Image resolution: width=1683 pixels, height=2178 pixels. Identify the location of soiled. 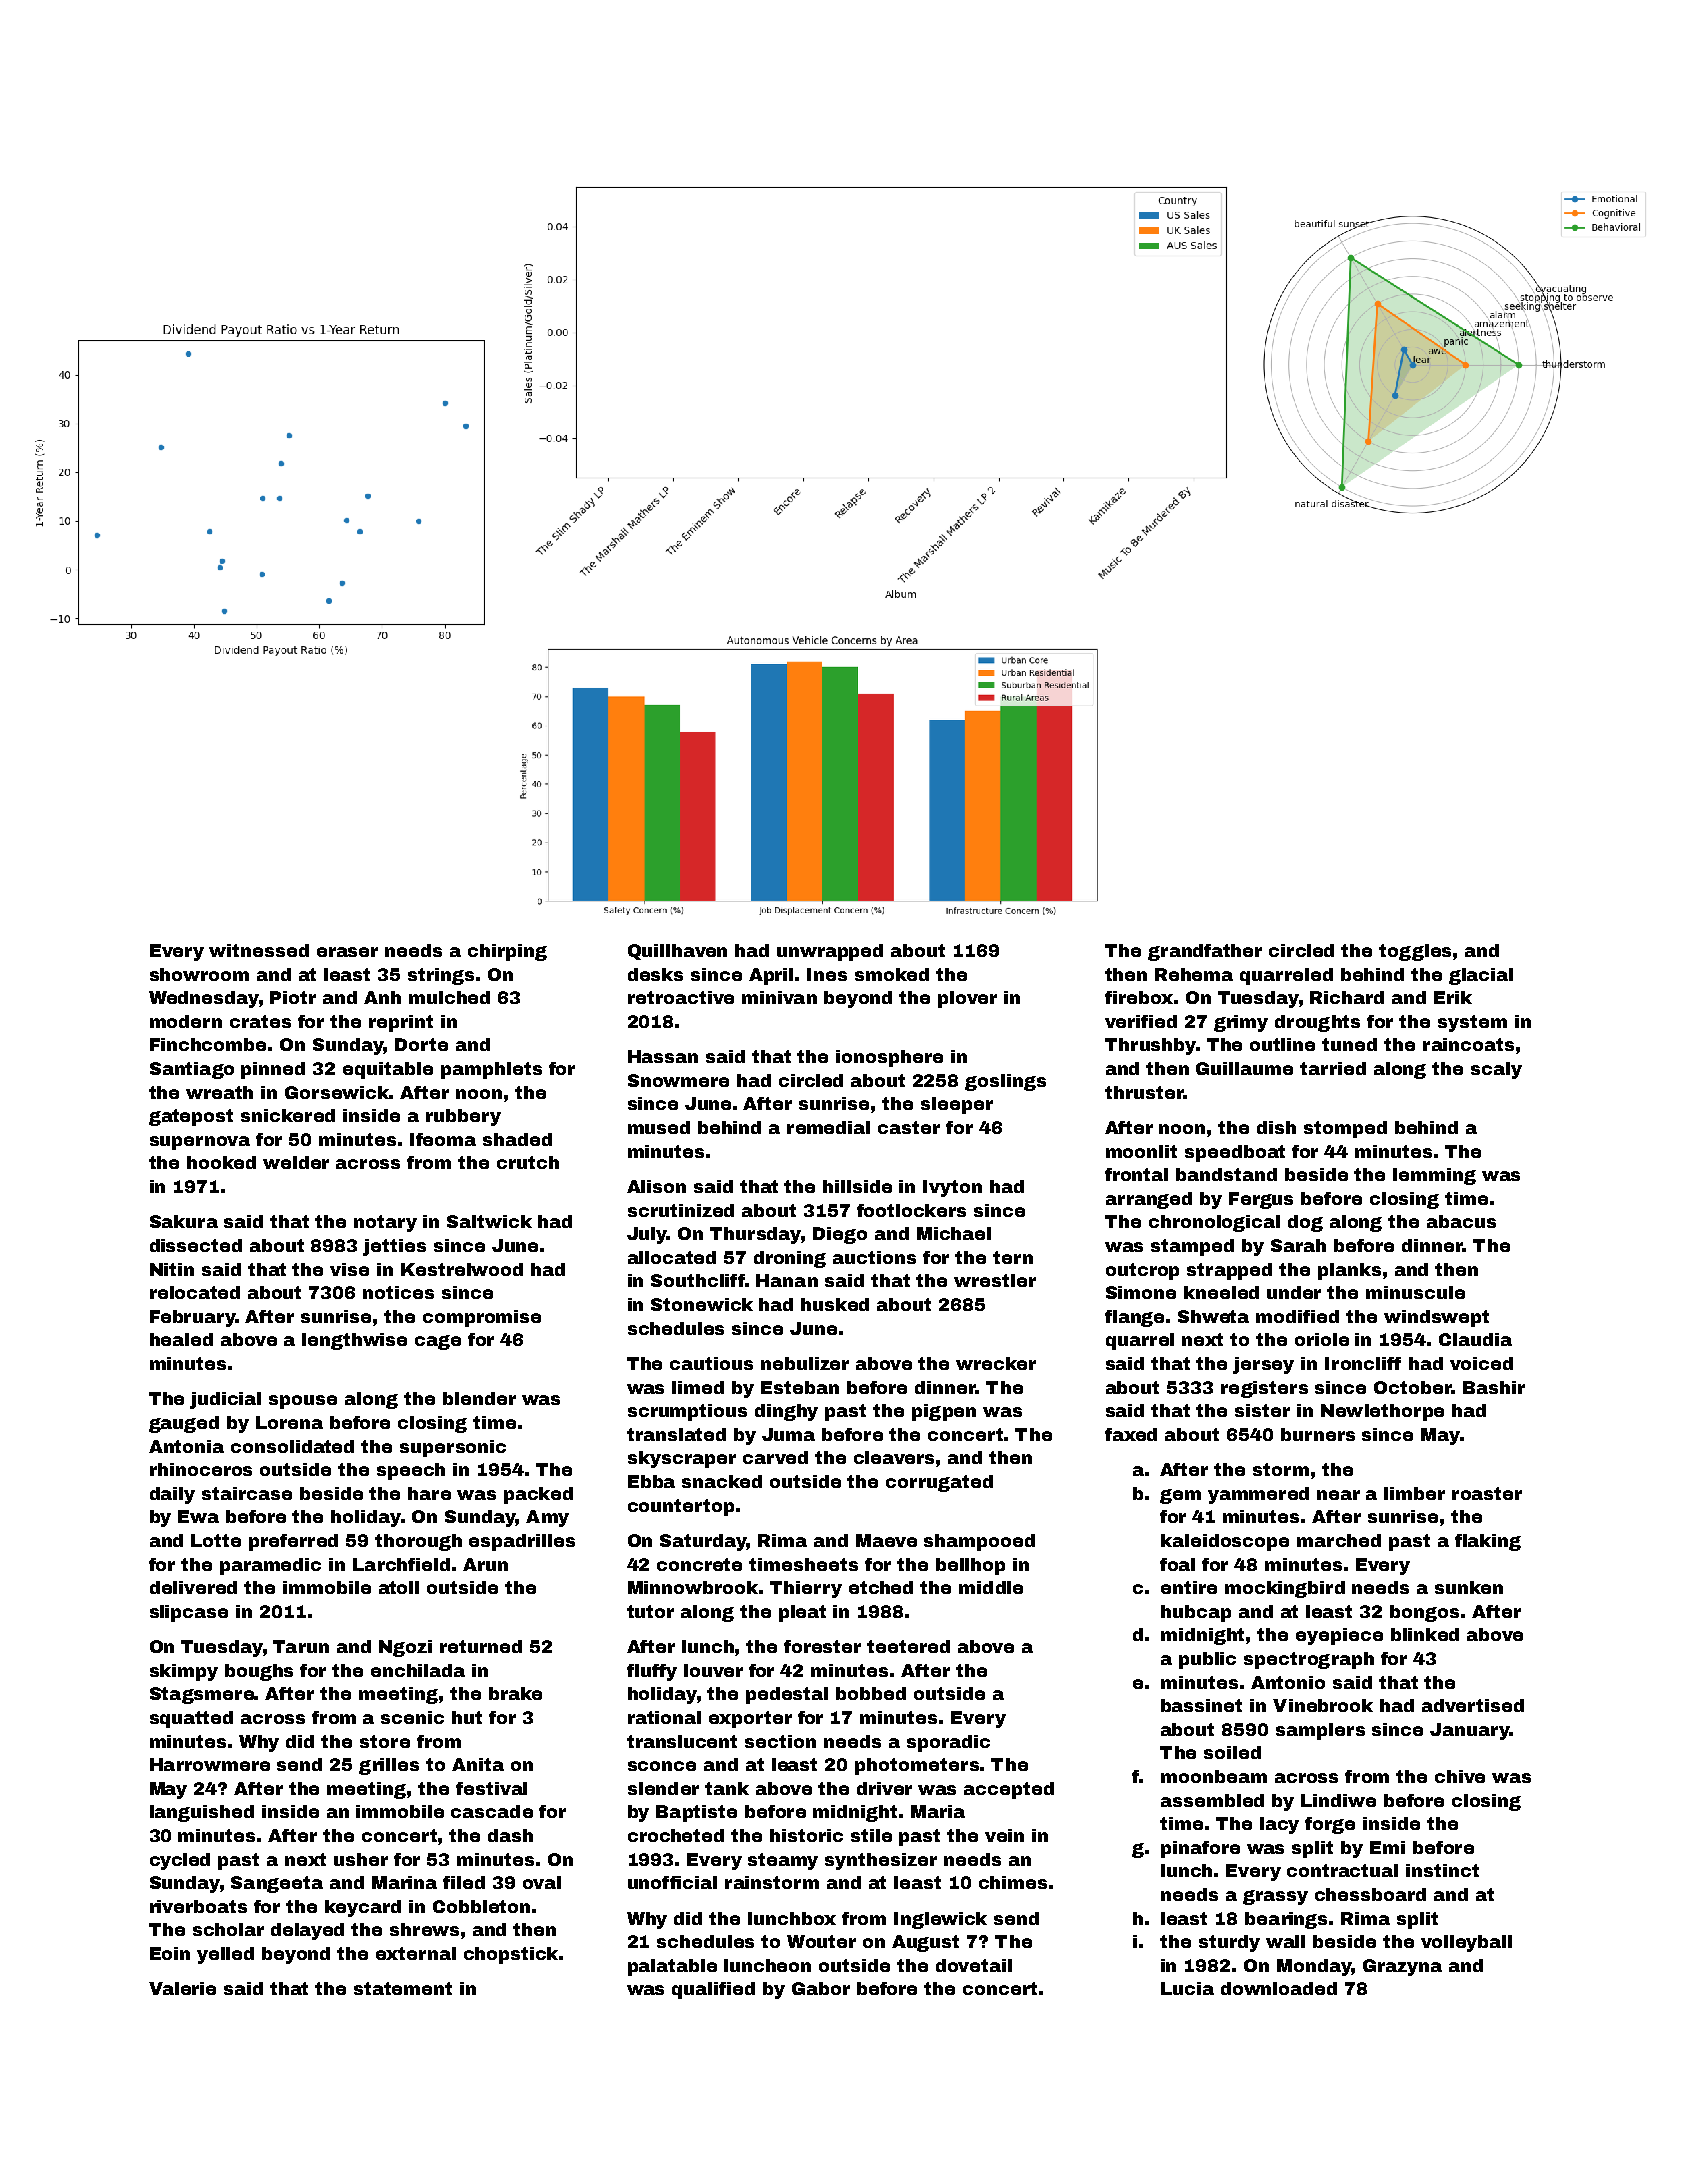
(1232, 1752).
